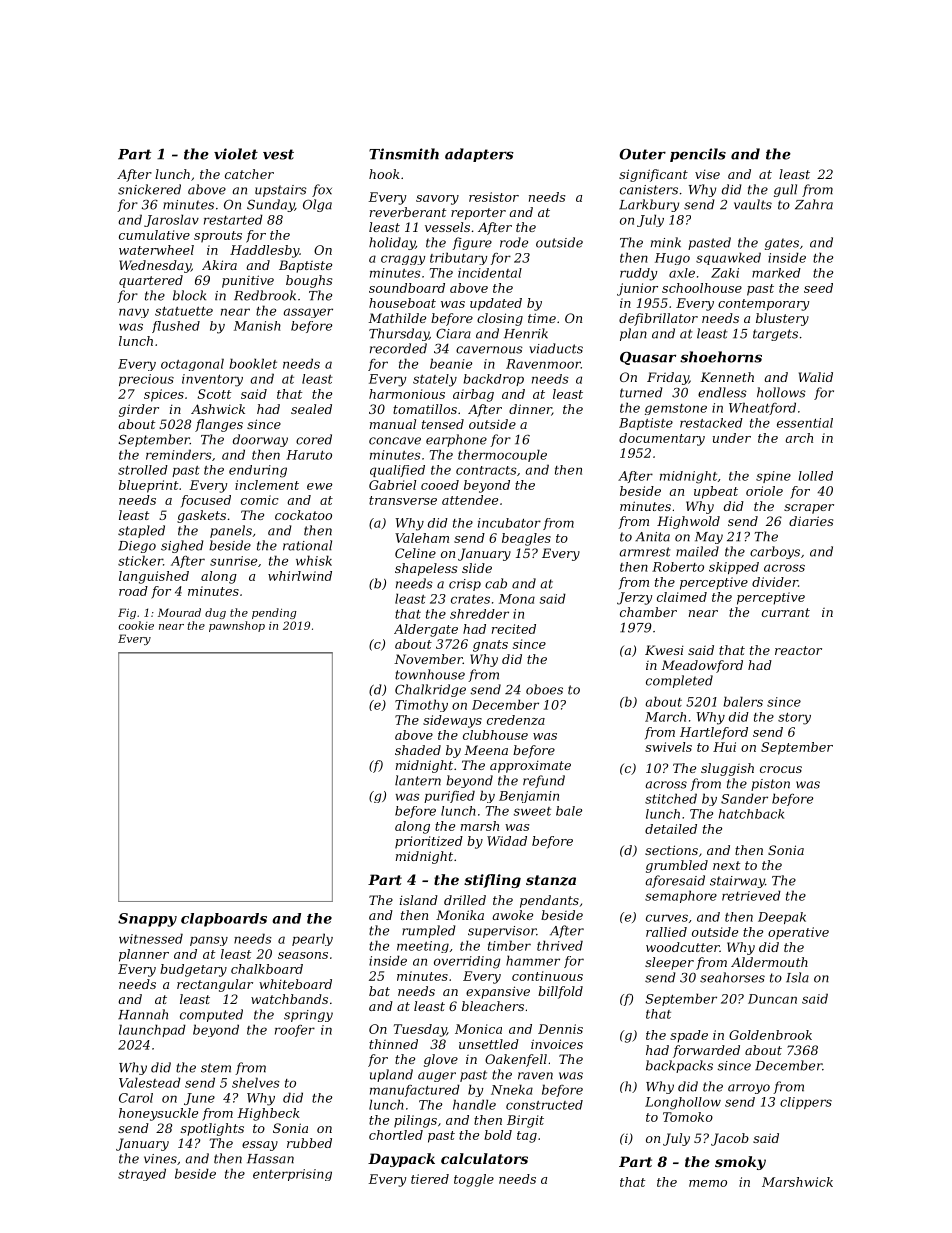 The width and height of the document is (952, 1233). Describe the element at coordinates (708, 1183) in the document. I see `memo` at that location.
